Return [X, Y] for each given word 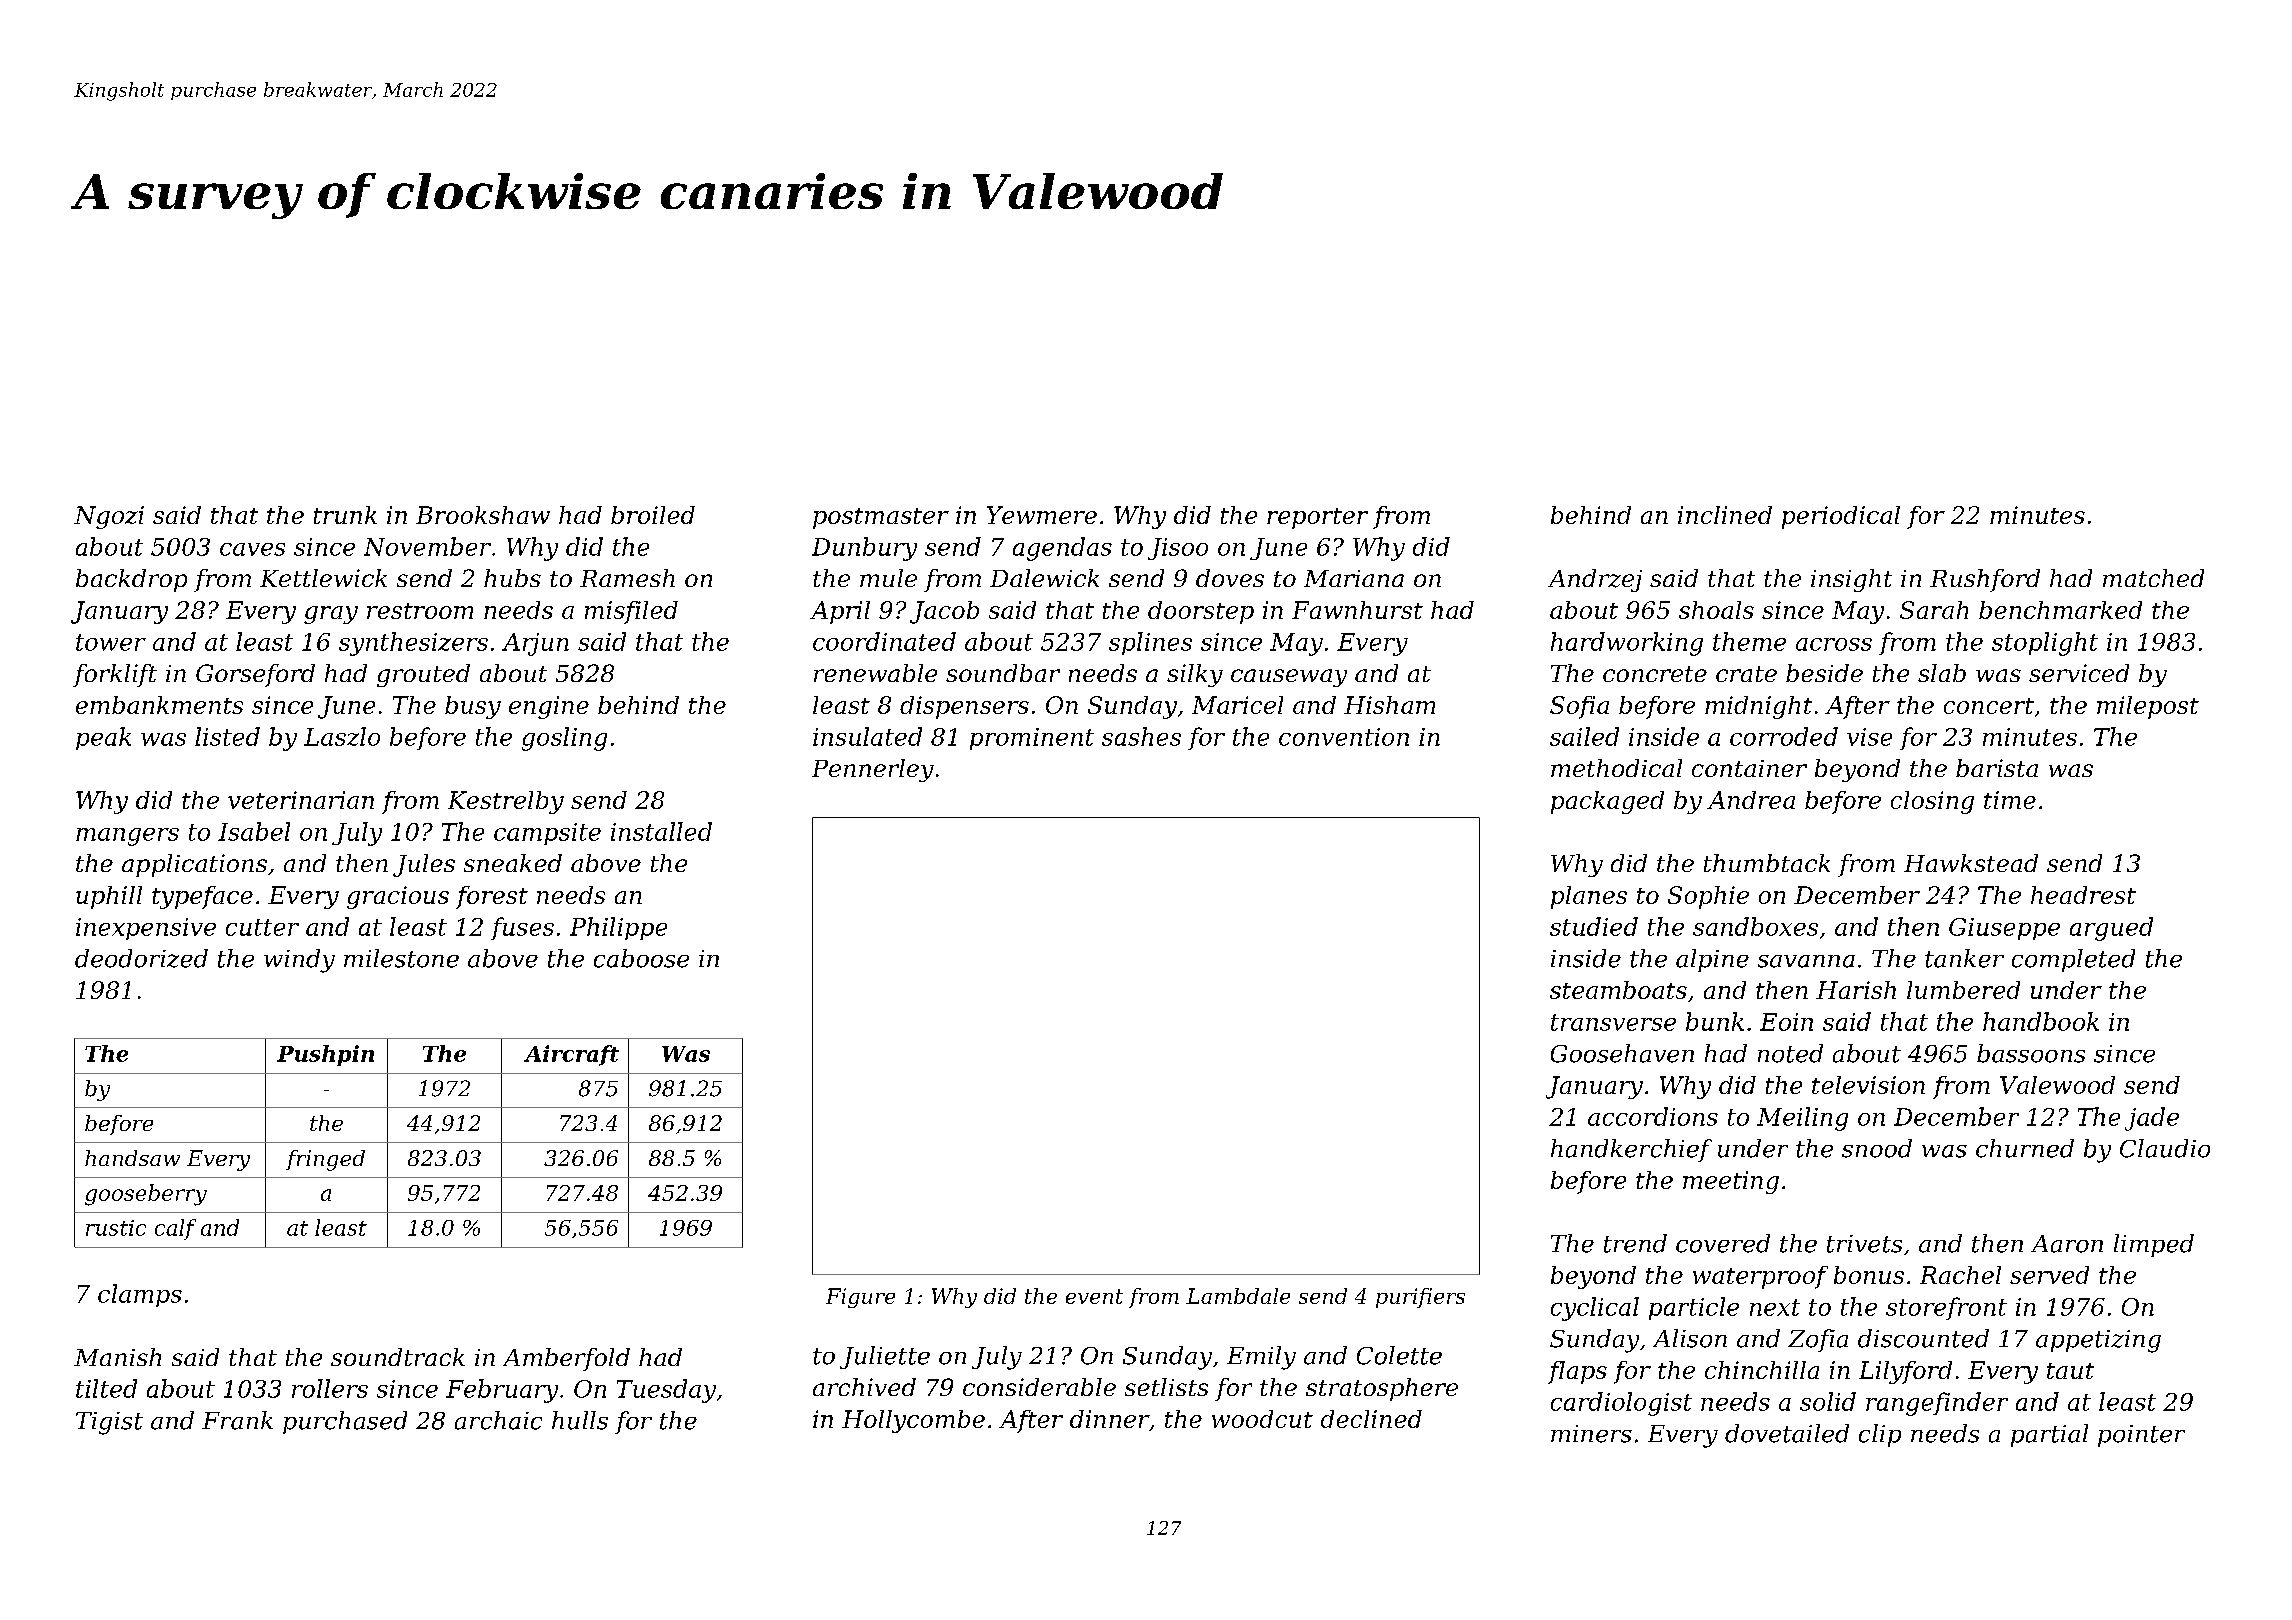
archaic [498, 1420]
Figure [860, 1298]
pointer [2141, 1436]
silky [1195, 675]
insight [1851, 580]
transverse [1613, 1022]
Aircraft [571, 1055]
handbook [2041, 1021]
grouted [423, 675]
